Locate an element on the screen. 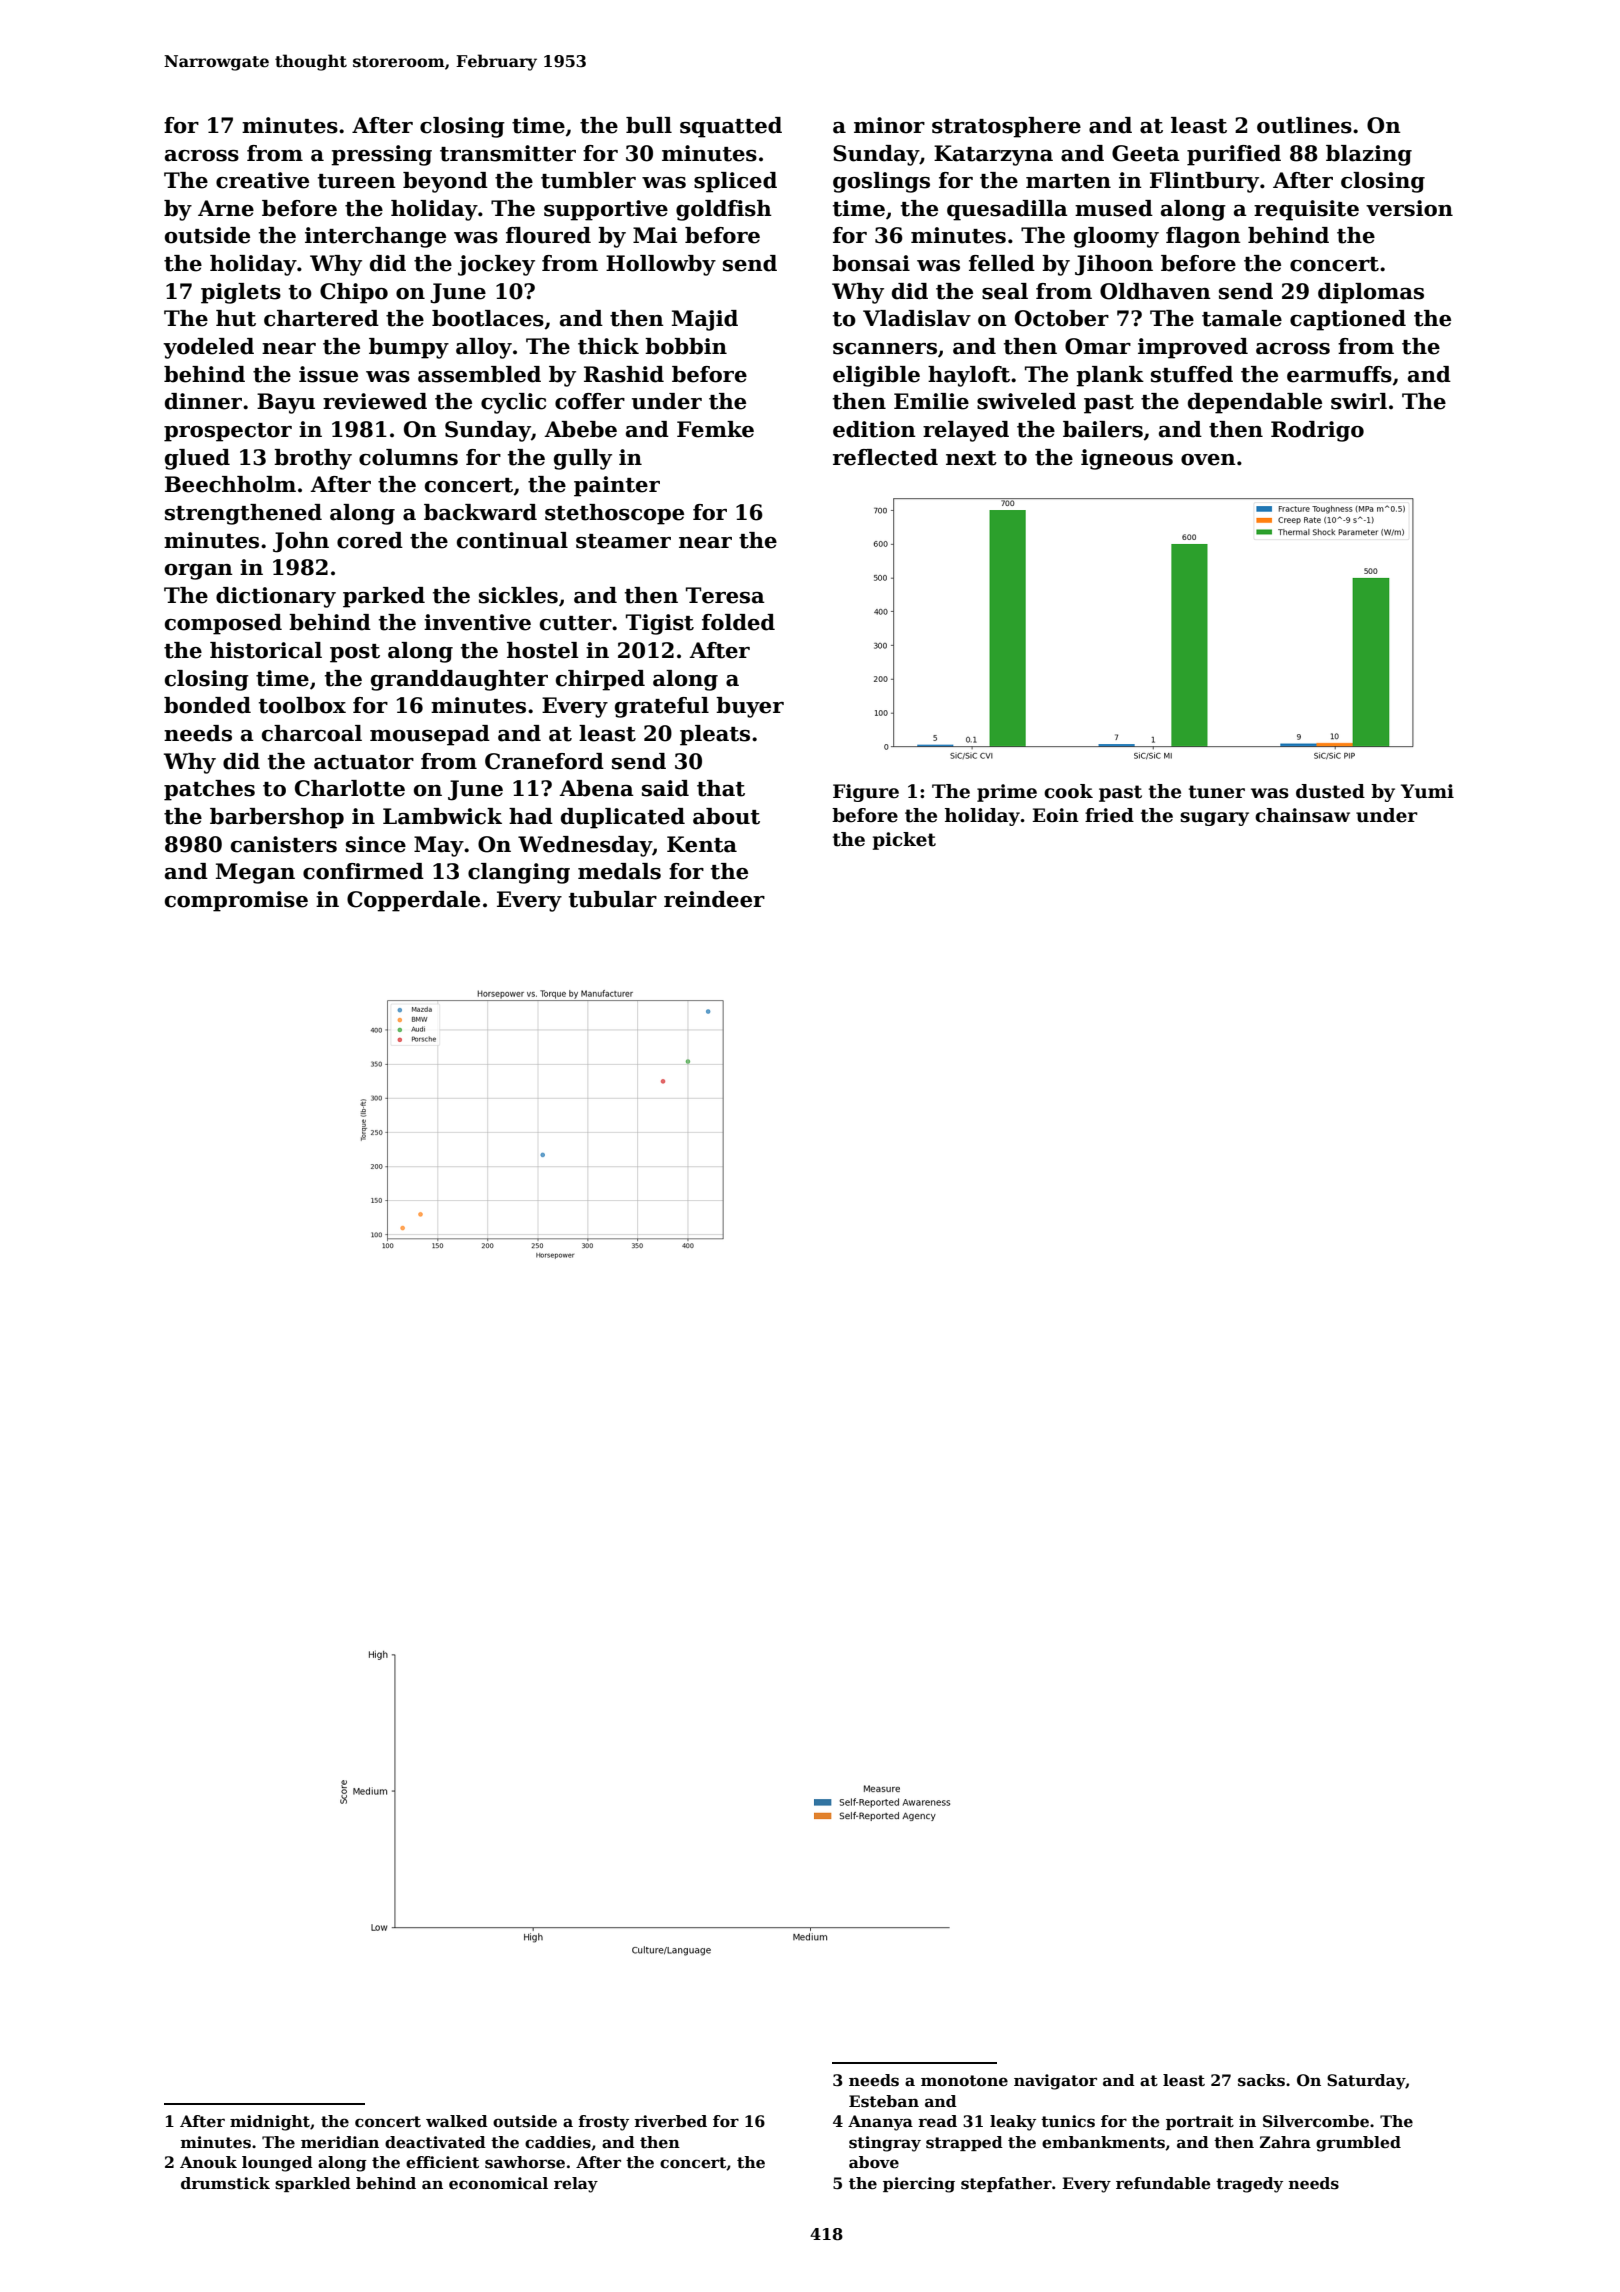  reindeer is located at coordinates (714, 899).
